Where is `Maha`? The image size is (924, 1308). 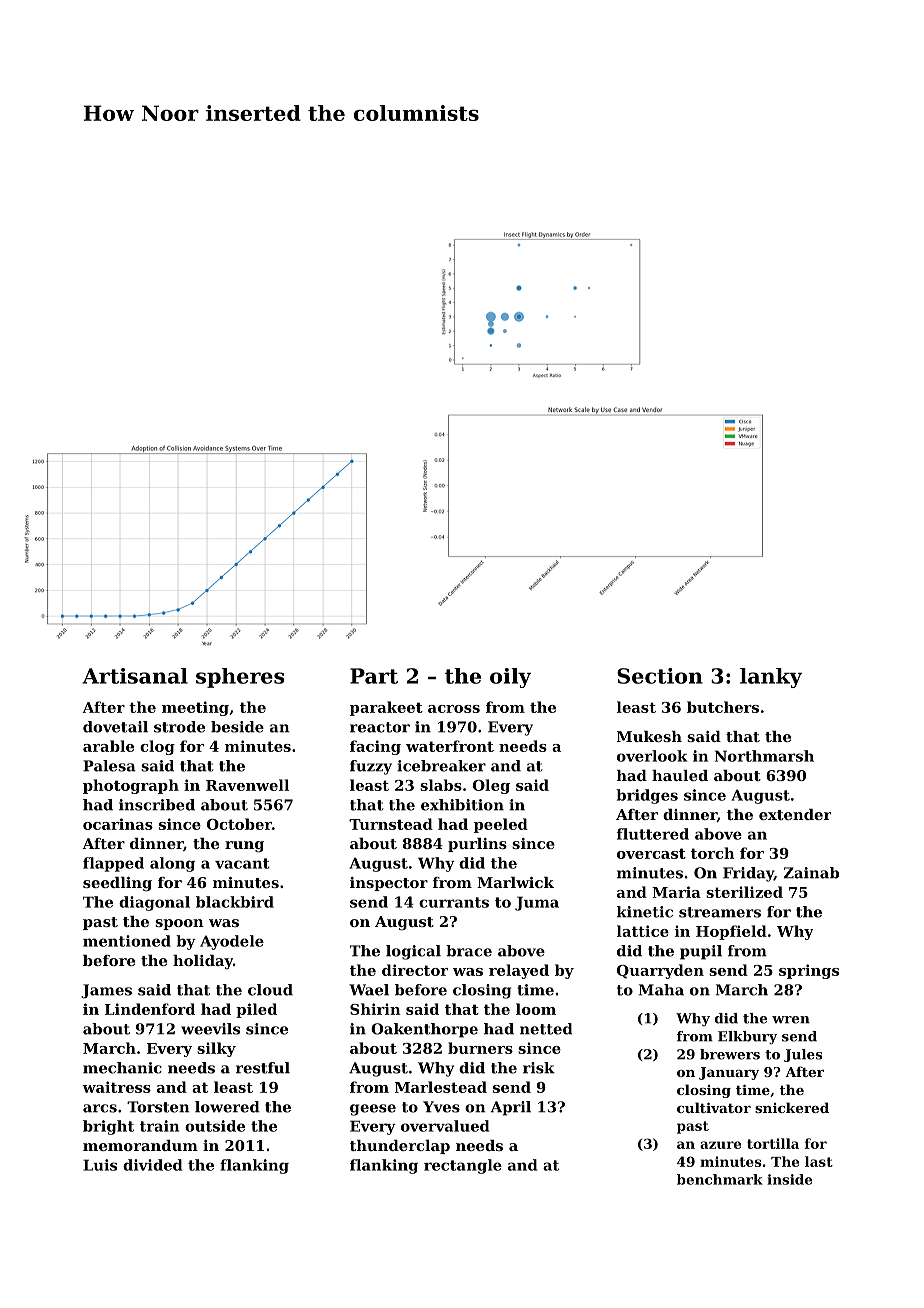 Maha is located at coordinates (661, 990).
